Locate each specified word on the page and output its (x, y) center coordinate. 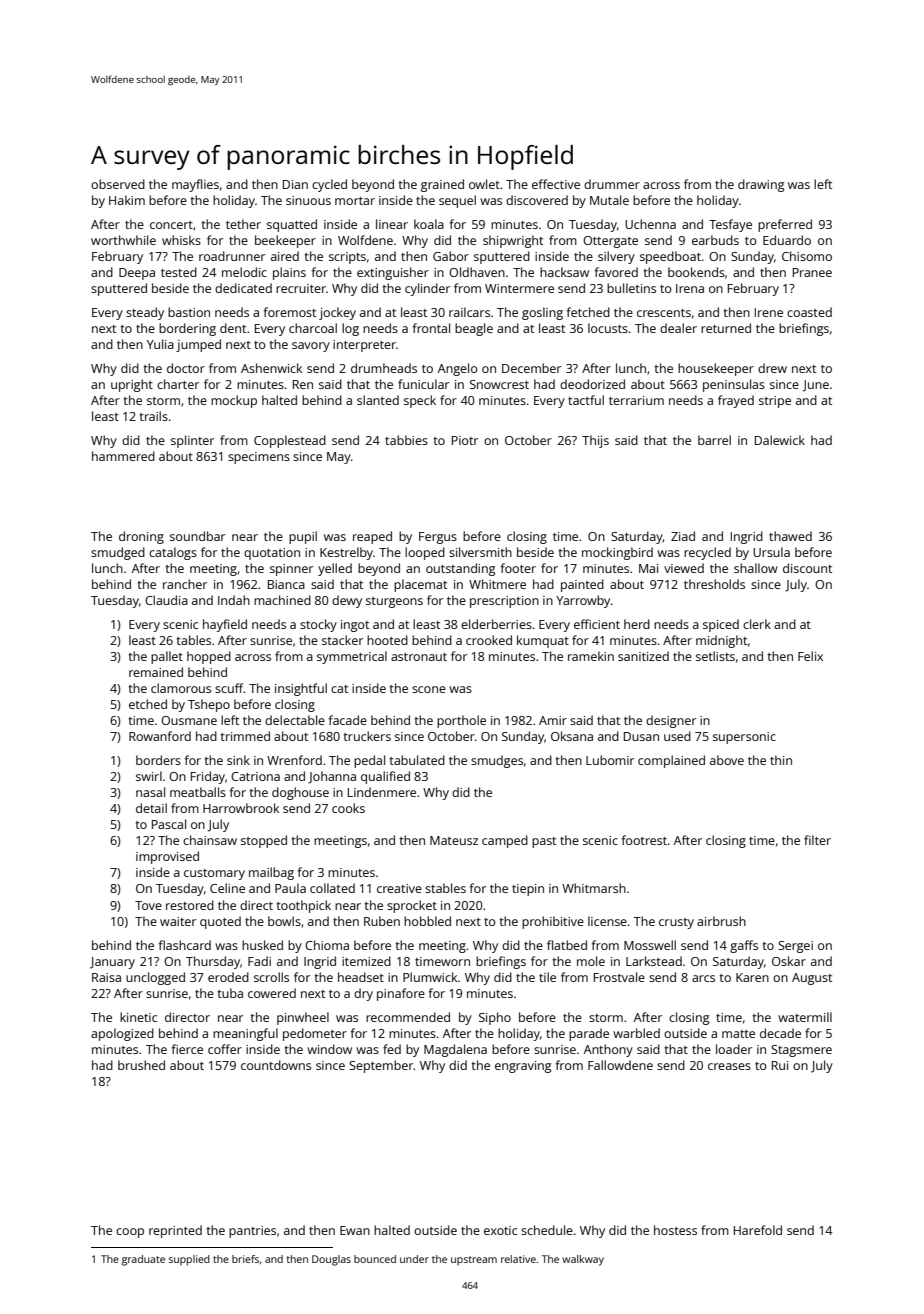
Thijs (595, 441)
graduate (143, 1260)
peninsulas (734, 385)
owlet (484, 184)
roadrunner (232, 256)
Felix (810, 656)
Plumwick (430, 977)
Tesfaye (730, 225)
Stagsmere (801, 1051)
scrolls (271, 977)
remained (156, 672)
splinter (192, 441)
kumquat (543, 641)
